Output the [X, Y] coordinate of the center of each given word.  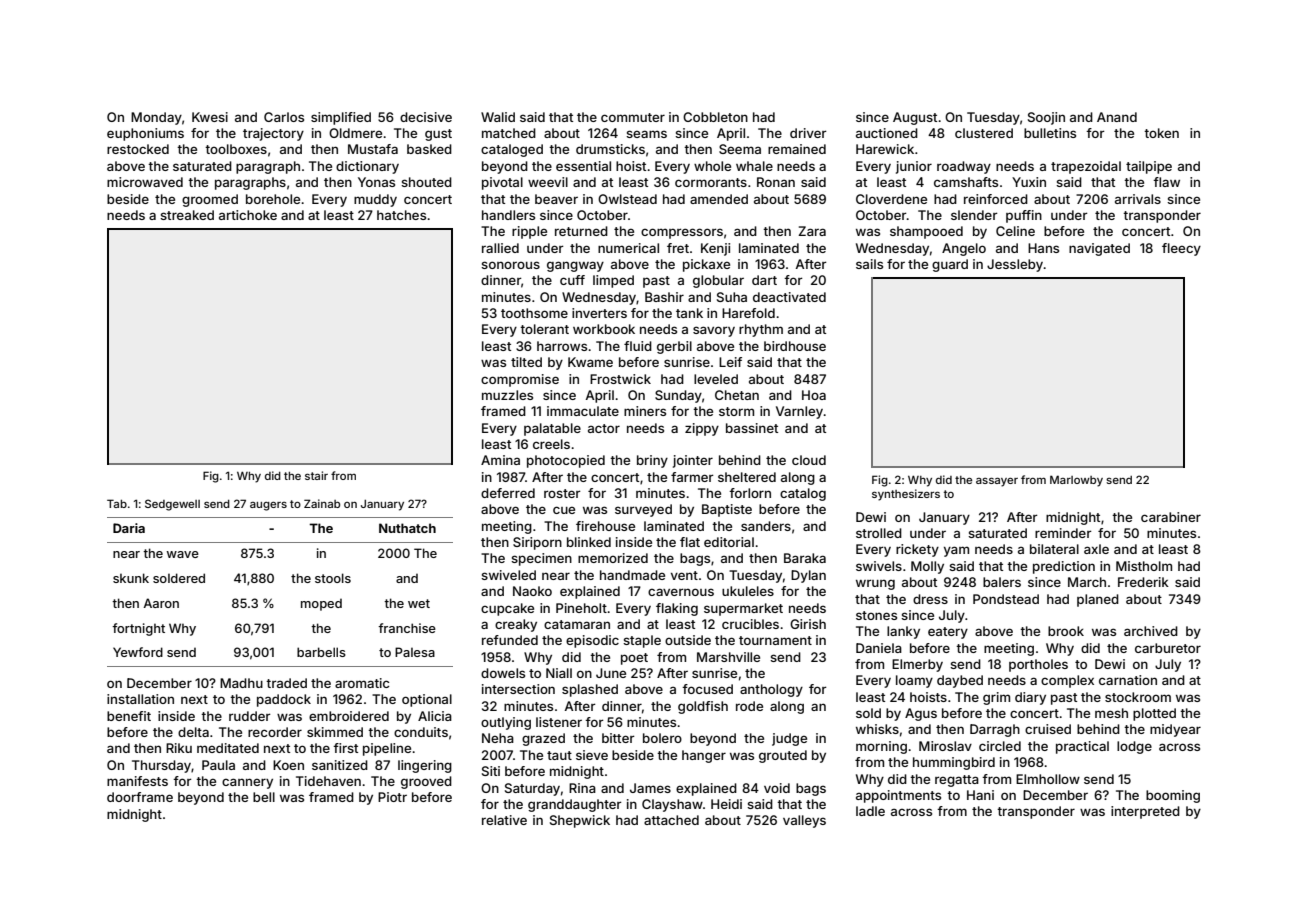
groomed [210, 200]
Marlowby [1076, 481]
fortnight [138, 629]
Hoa [814, 395]
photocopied [566, 461]
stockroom [1138, 697]
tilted [526, 362]
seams [646, 134]
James [650, 788]
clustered [984, 133]
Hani [980, 795]
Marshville [728, 657]
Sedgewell [172, 505]
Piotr [392, 797]
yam [956, 551]
